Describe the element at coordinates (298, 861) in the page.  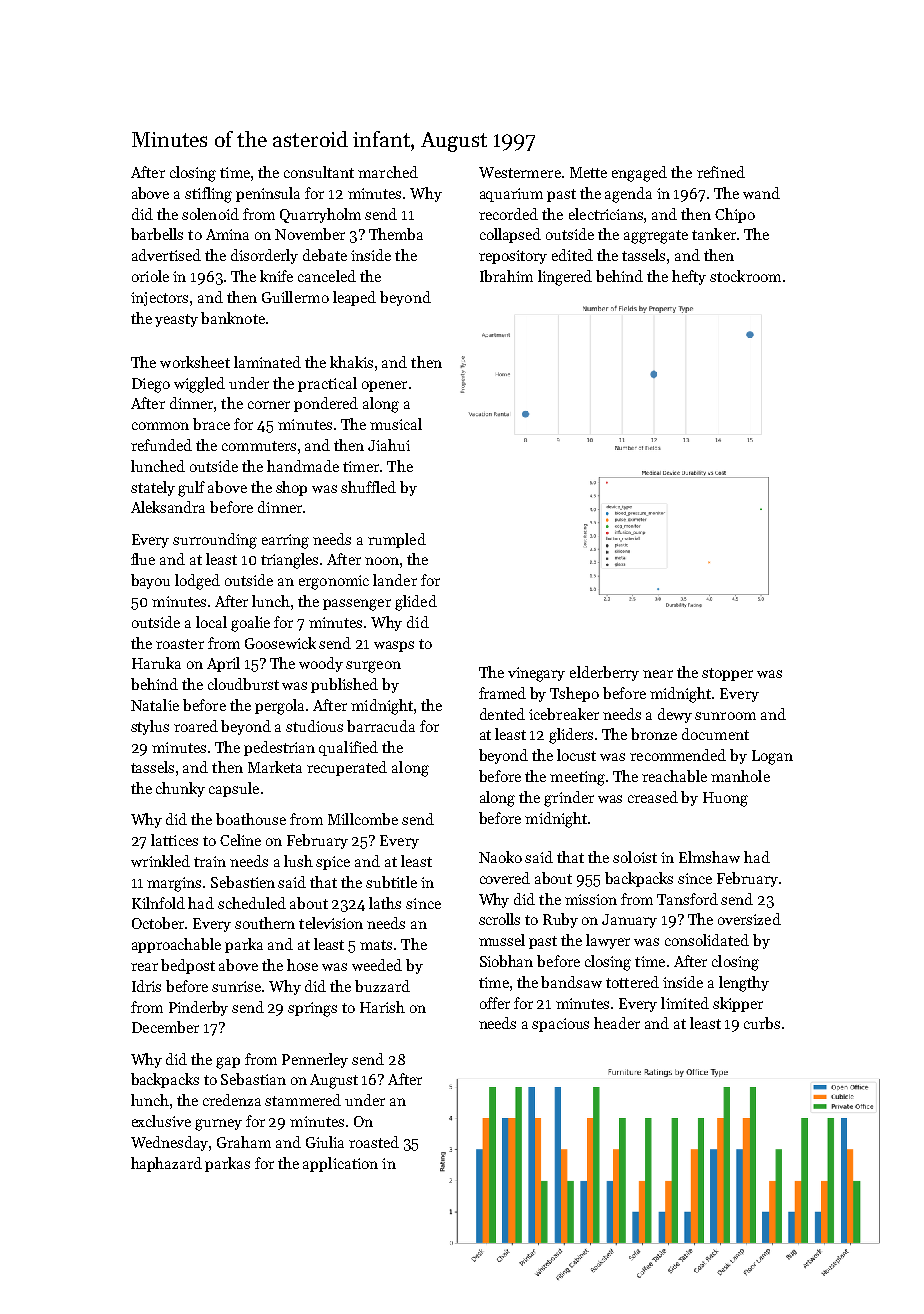
I see `lush` at that location.
